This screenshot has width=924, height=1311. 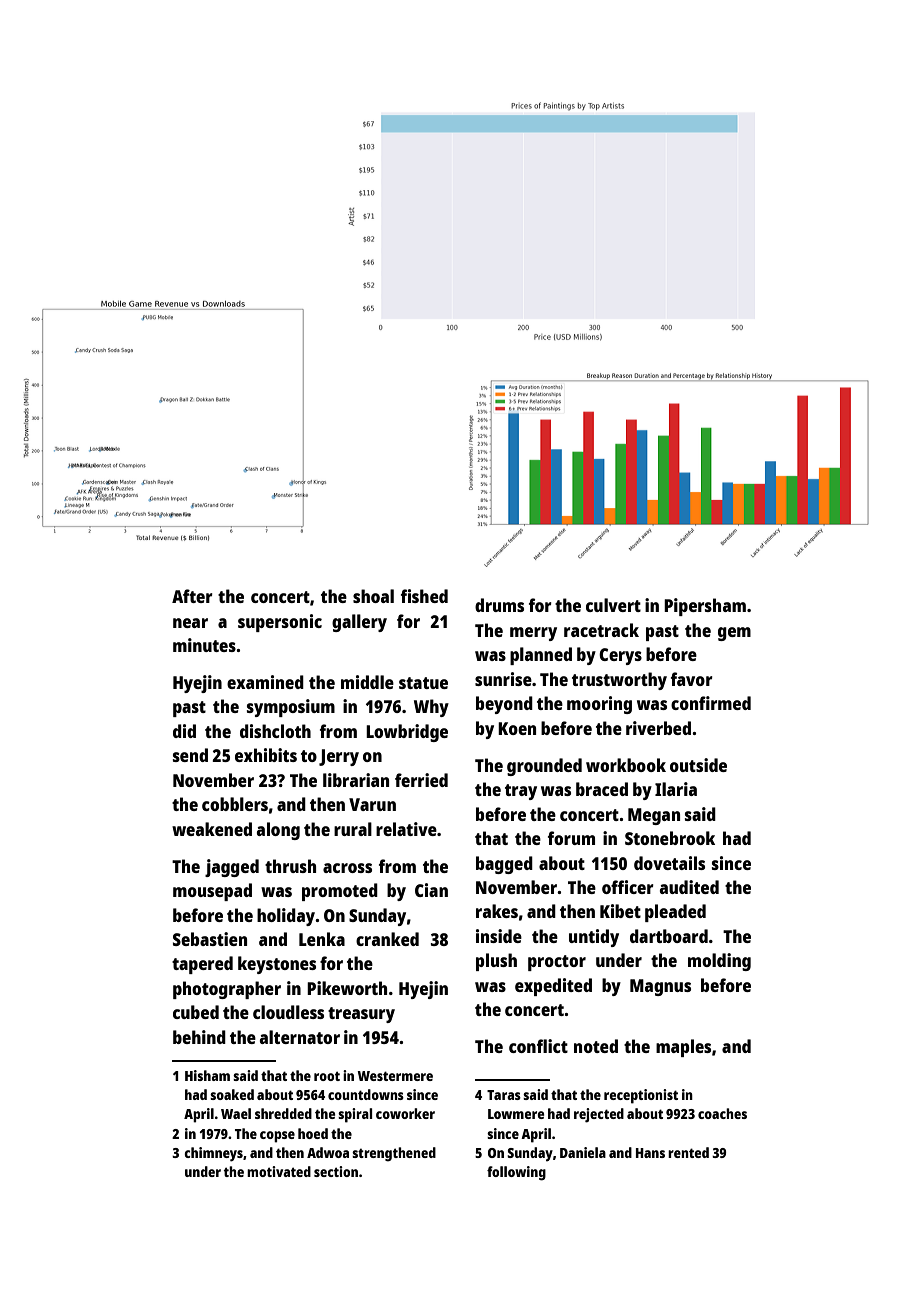 I want to click on After, so click(x=192, y=596).
